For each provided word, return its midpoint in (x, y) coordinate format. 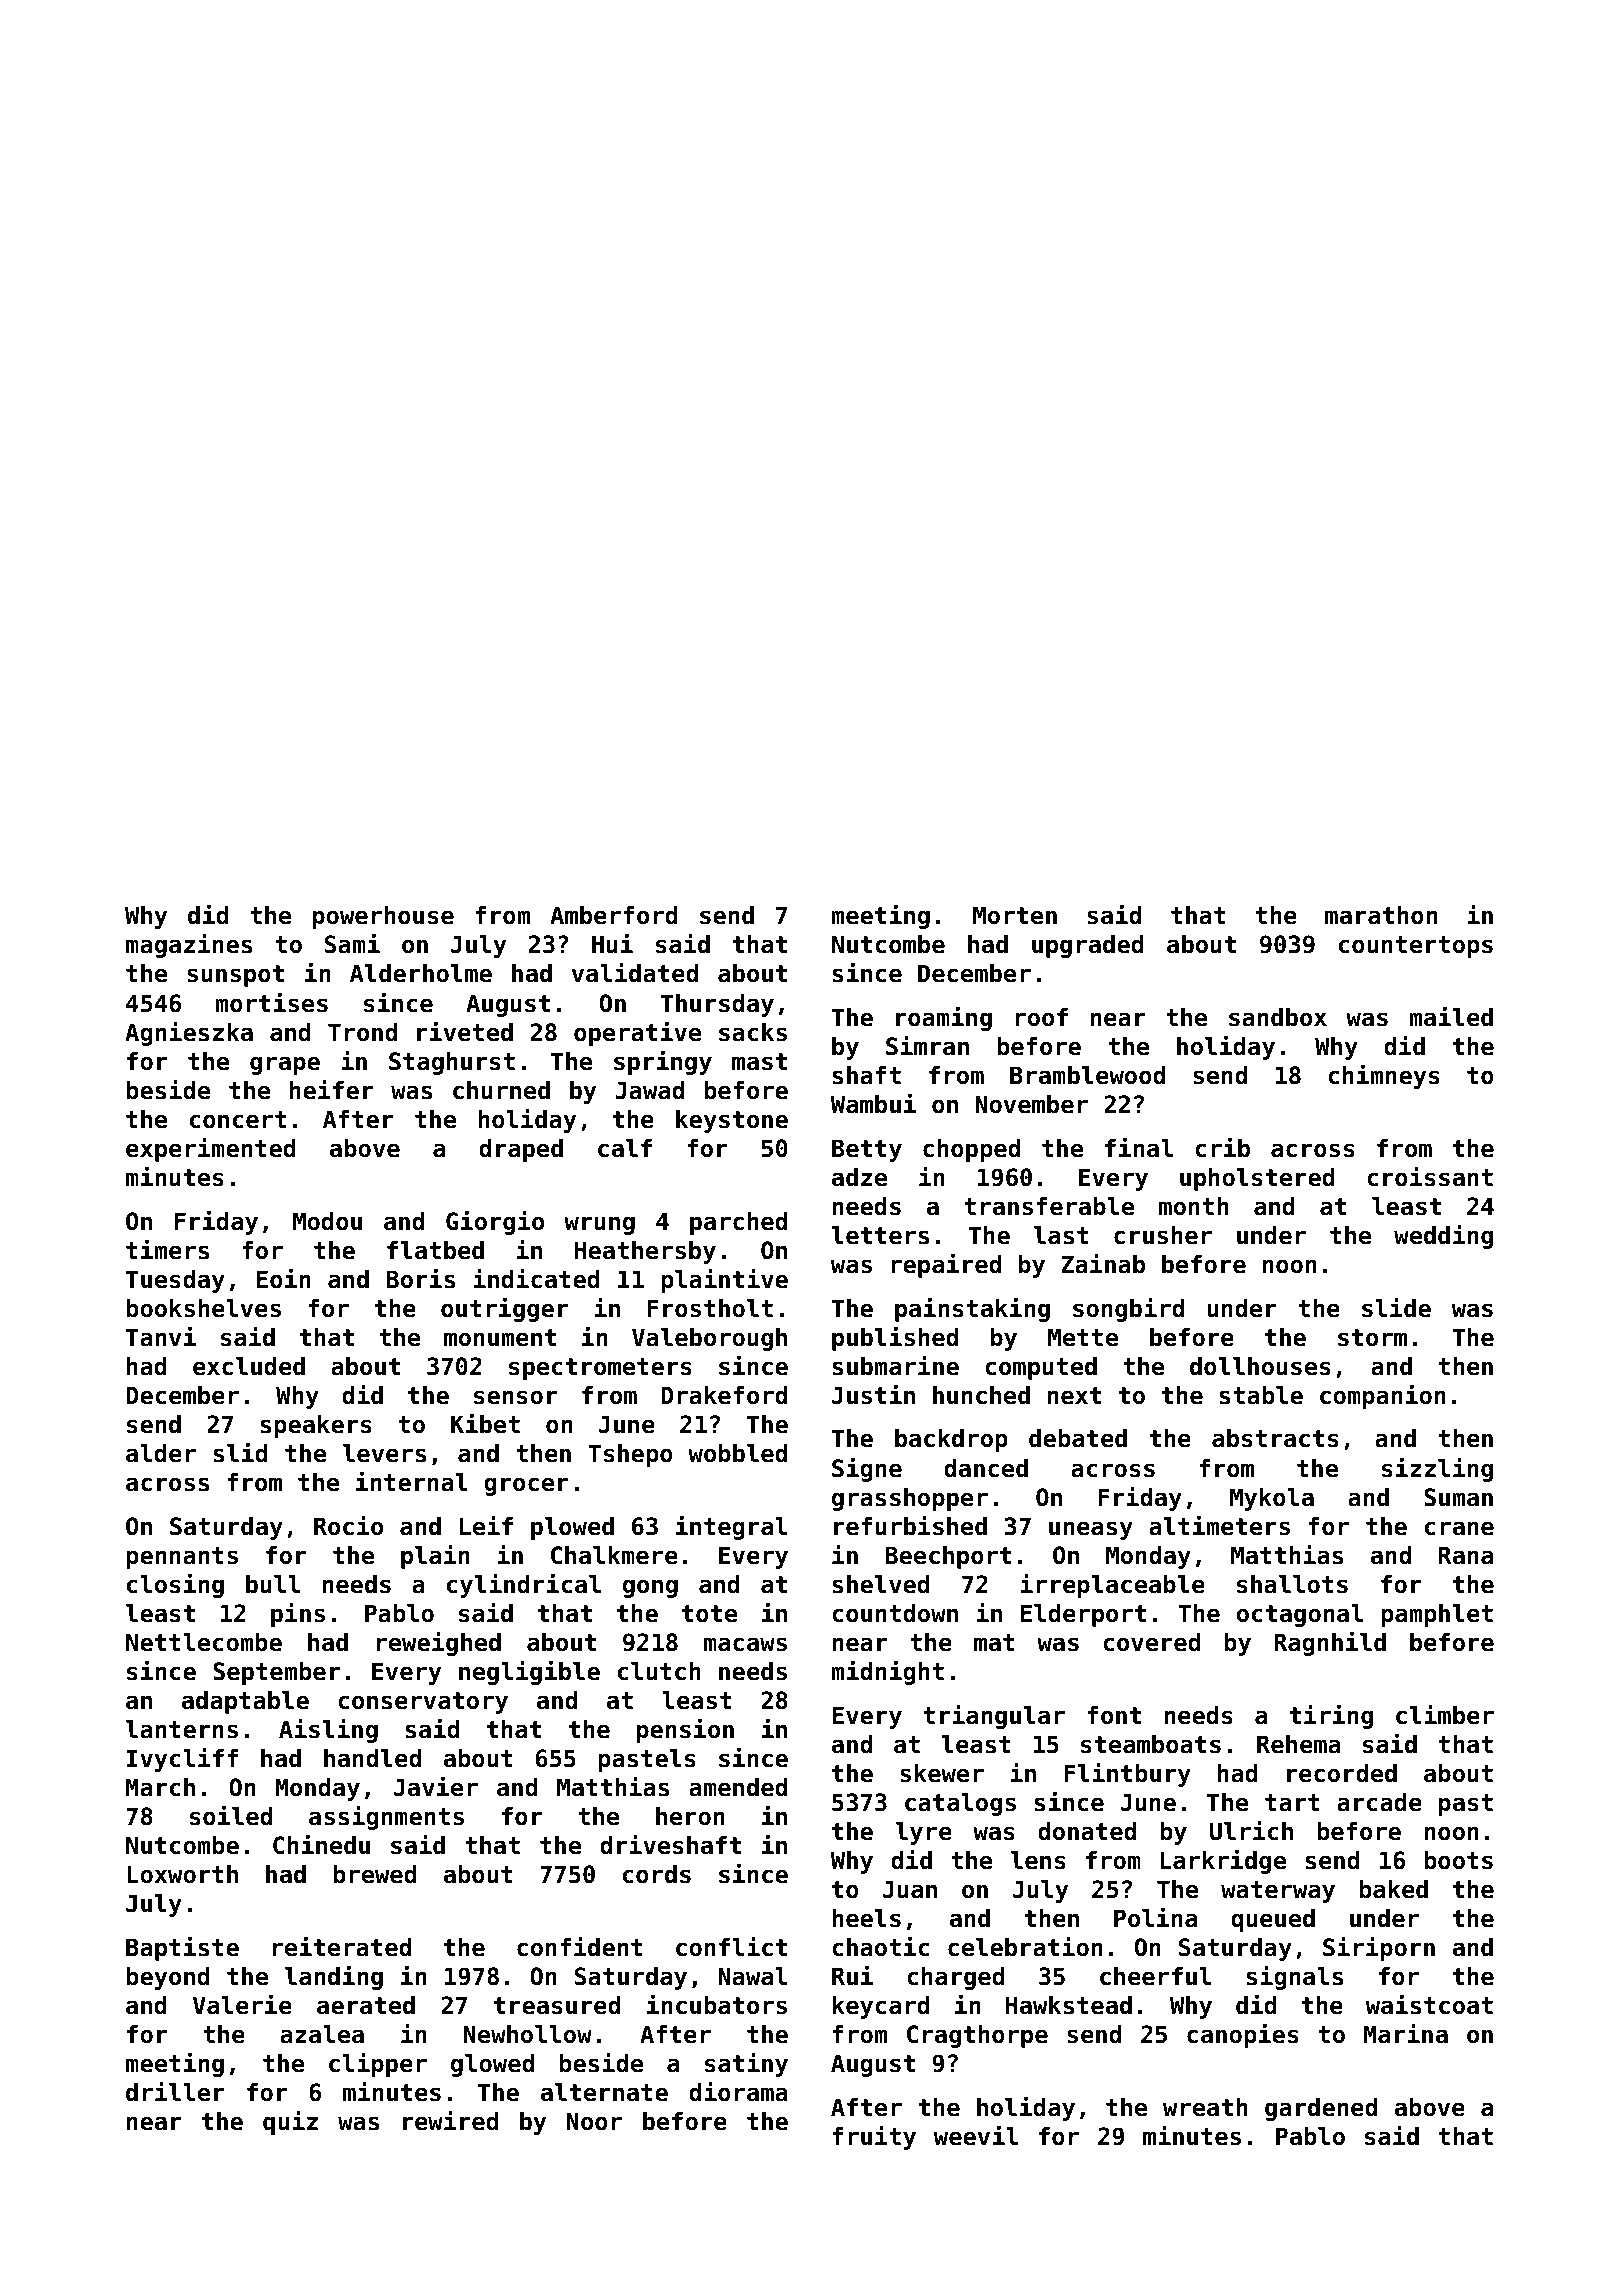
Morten (1015, 915)
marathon (1381, 915)
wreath (1205, 2107)
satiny (746, 2064)
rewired (451, 2120)
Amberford (614, 915)
